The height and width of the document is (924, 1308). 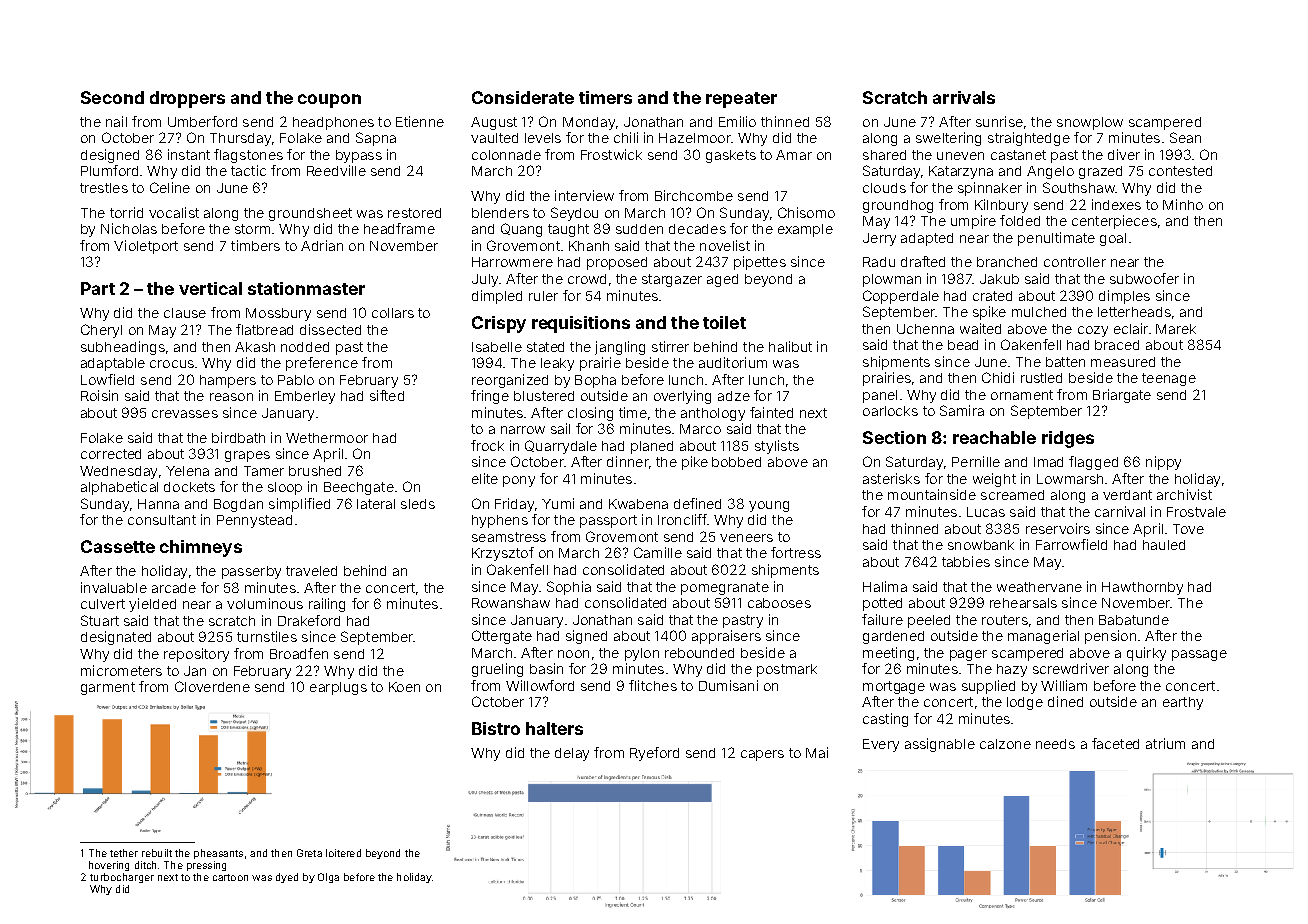 I want to click on spinnaker, so click(x=990, y=189).
